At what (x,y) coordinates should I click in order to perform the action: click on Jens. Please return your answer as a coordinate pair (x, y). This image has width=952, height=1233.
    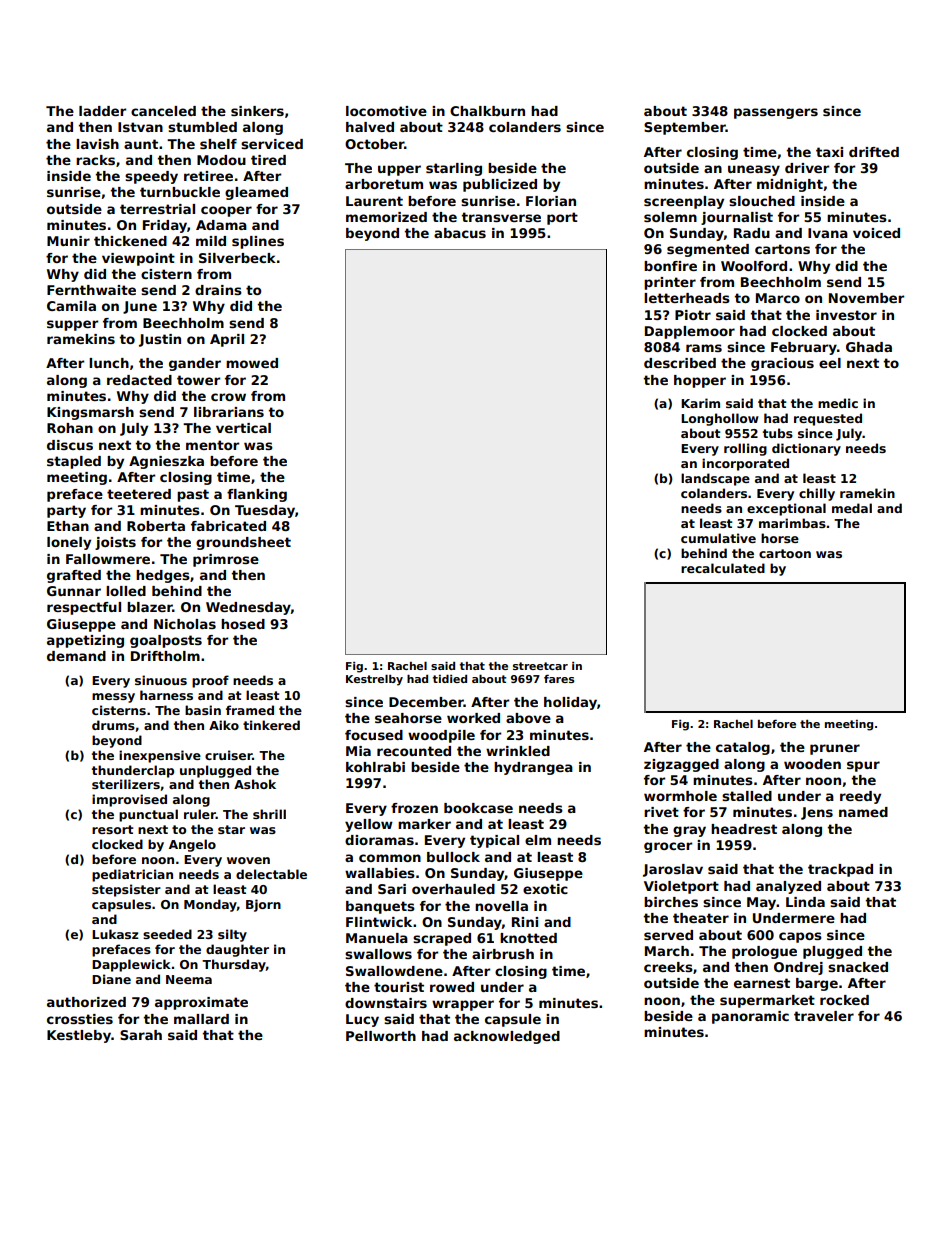
    Looking at the image, I should click on (817, 813).
